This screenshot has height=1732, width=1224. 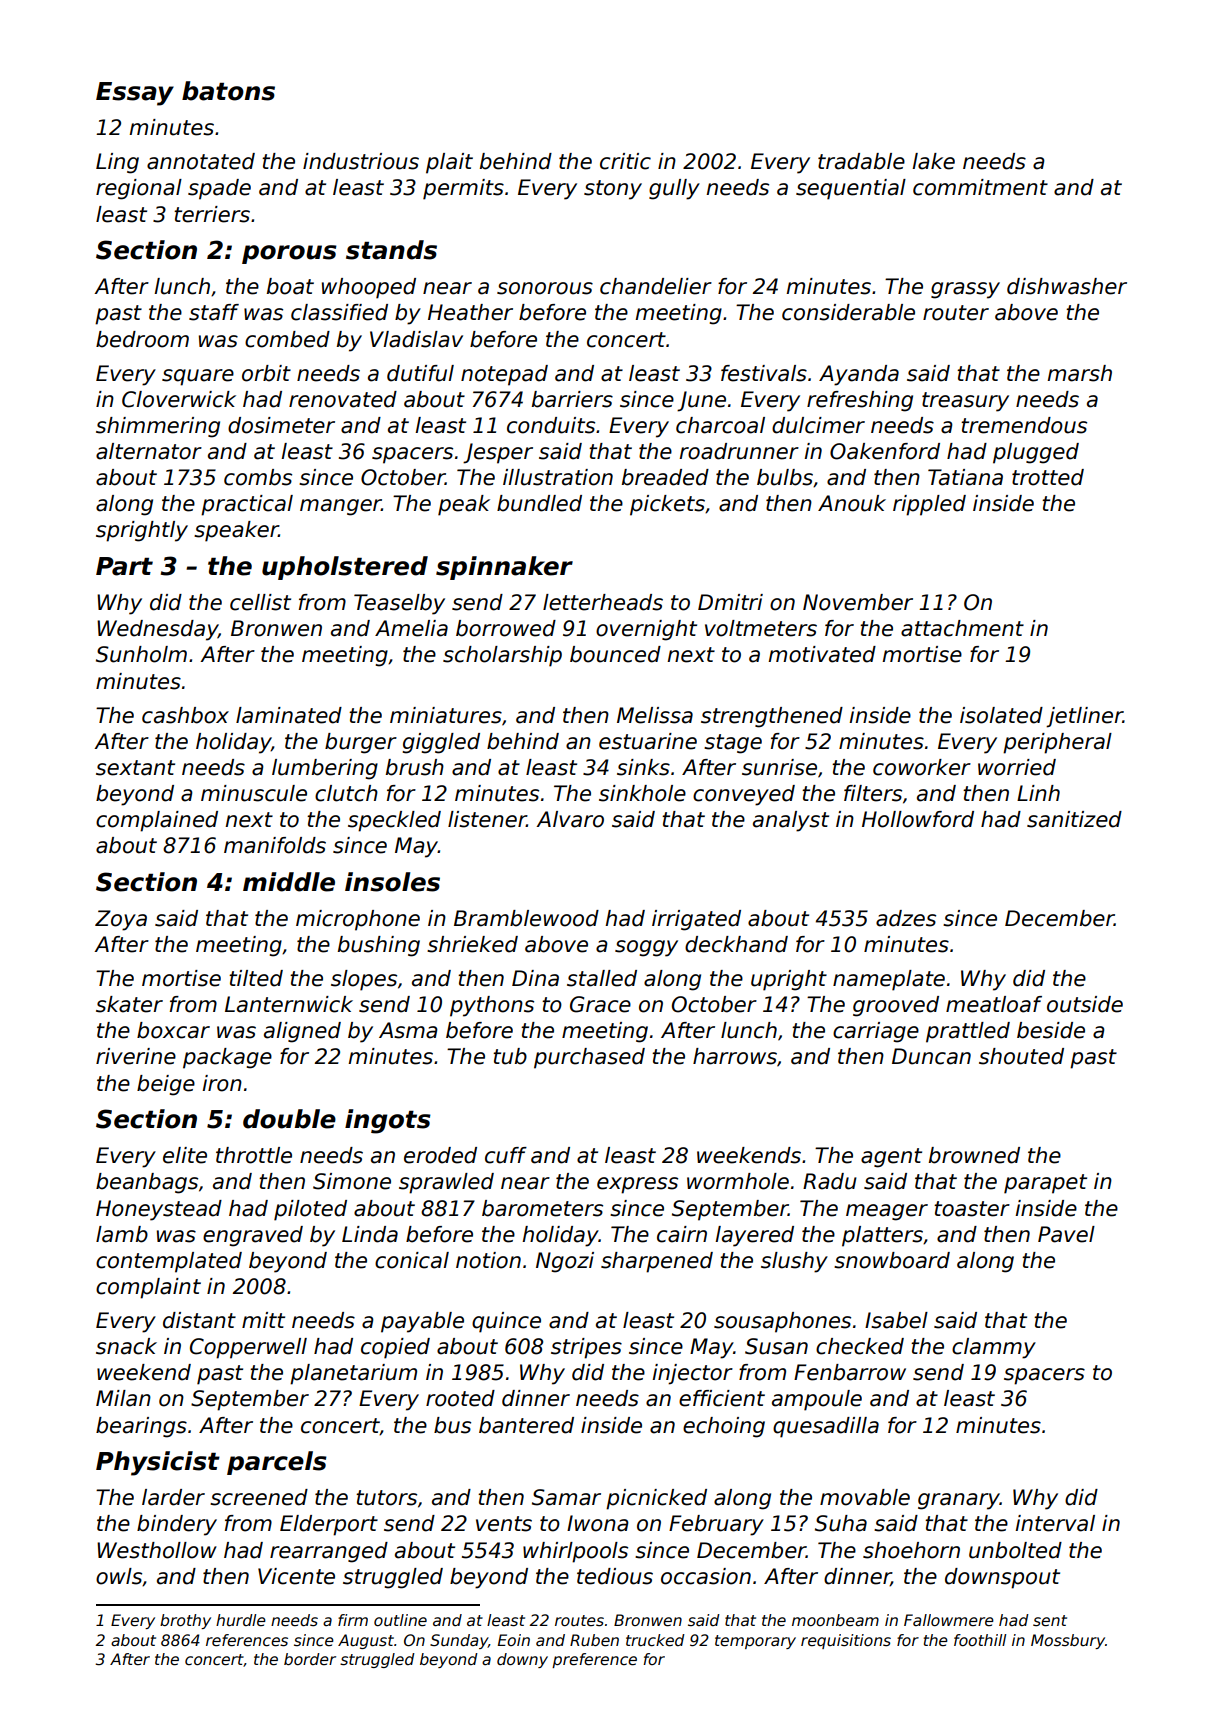 I want to click on planetarium, so click(x=353, y=1374).
